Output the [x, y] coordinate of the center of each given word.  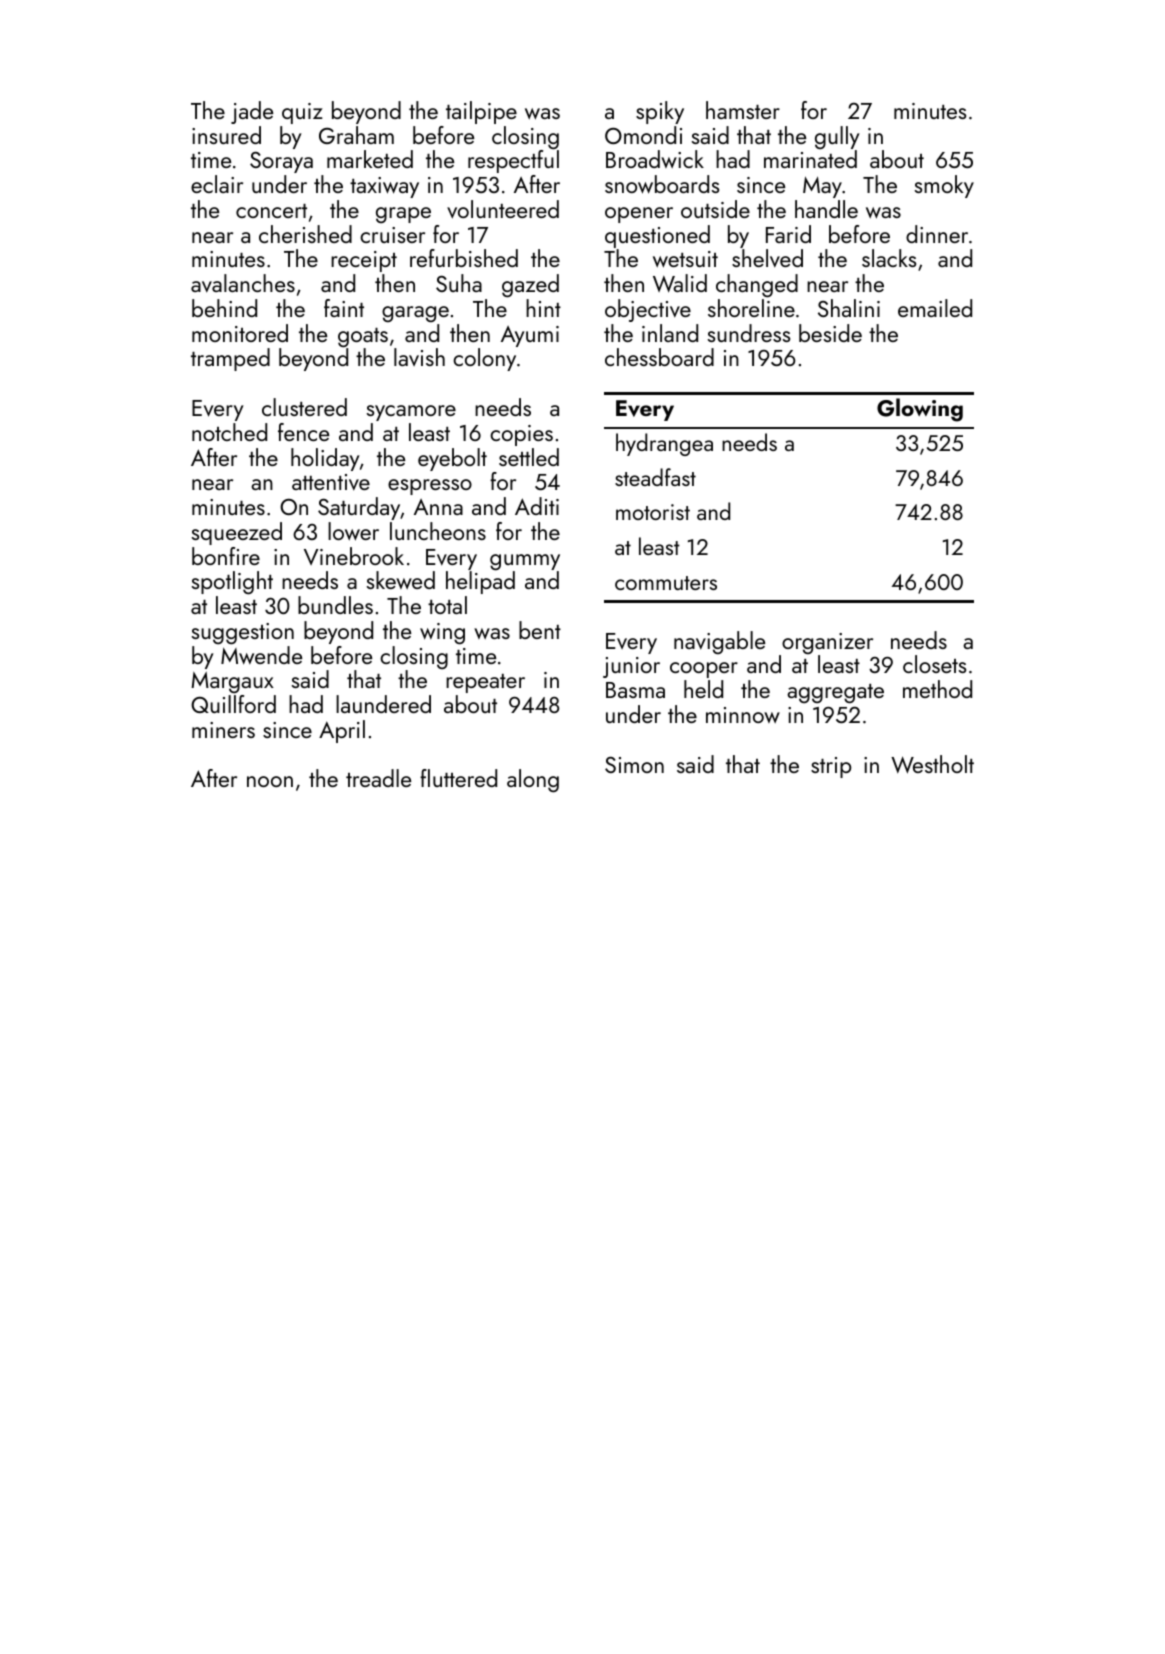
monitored [240, 333]
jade [252, 112]
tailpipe [481, 112]
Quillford [233, 704]
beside [830, 333]
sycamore [411, 413]
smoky [944, 186]
